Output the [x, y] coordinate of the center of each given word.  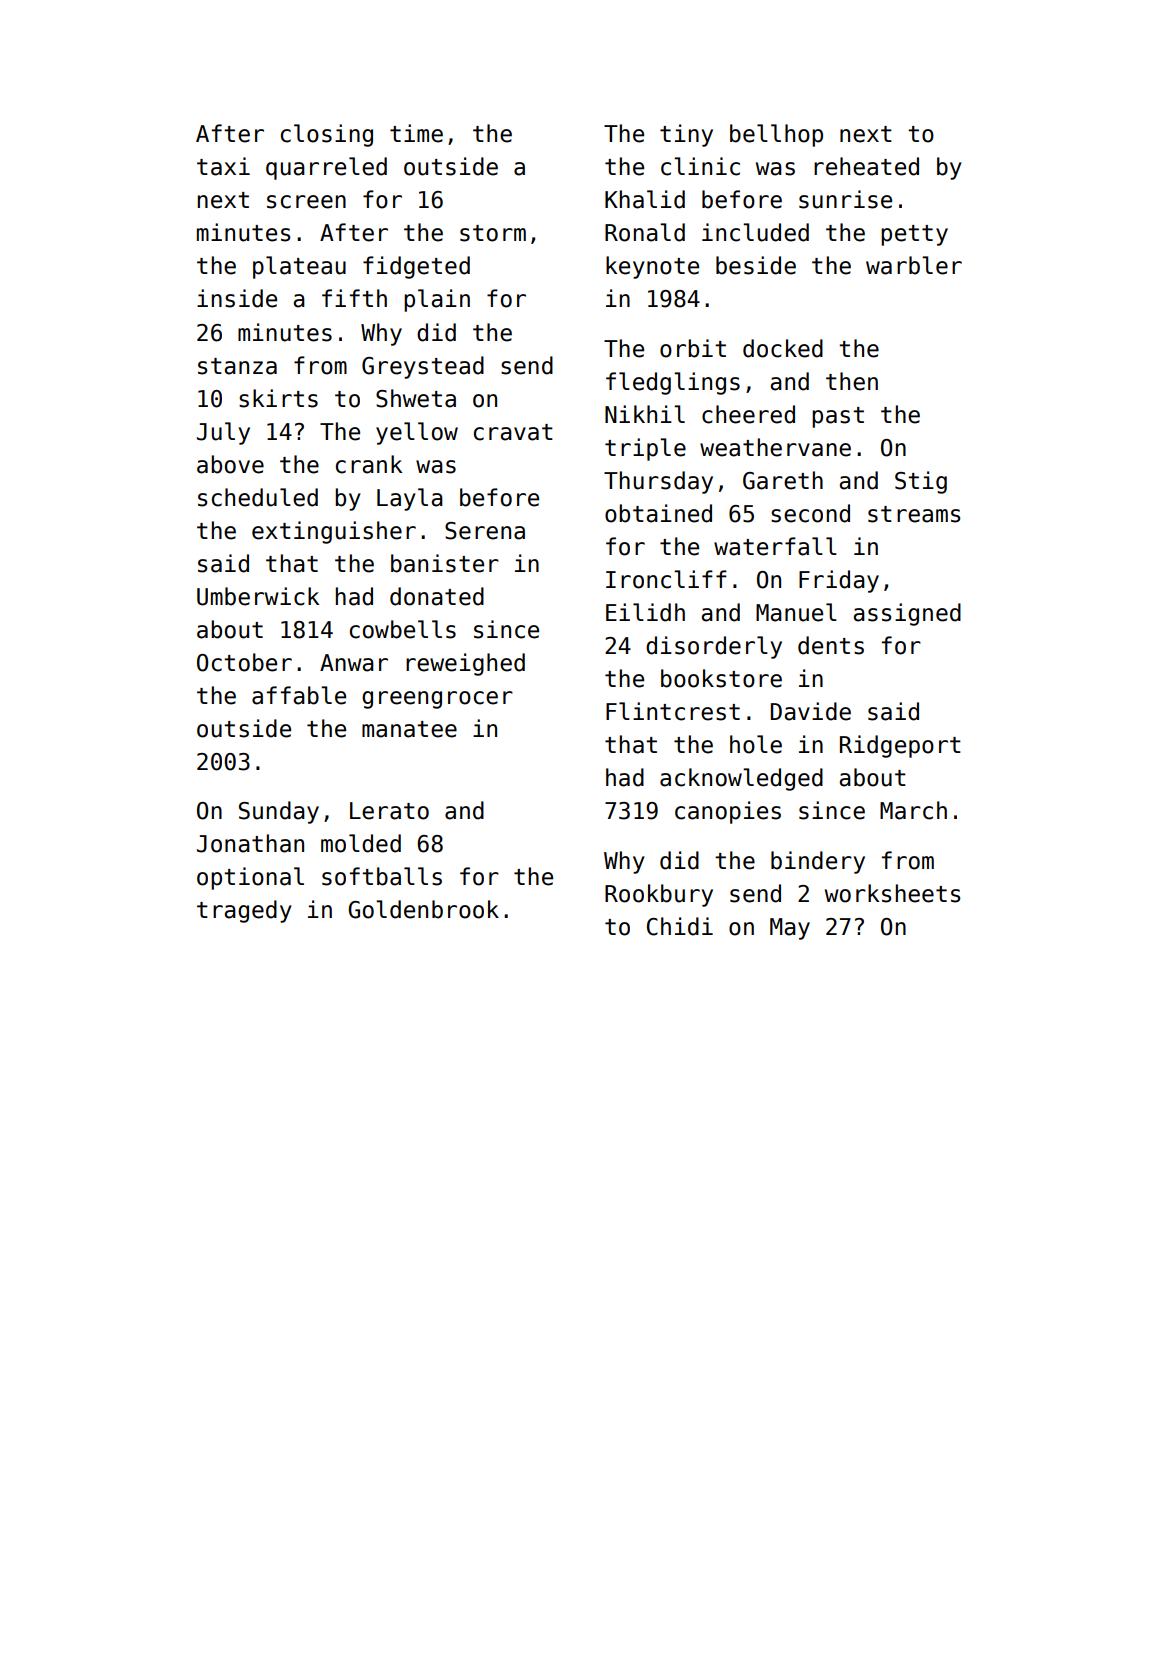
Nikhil [645, 414]
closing [327, 135]
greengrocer [437, 700]
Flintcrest [673, 711]
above [230, 464]
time [416, 133]
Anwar [354, 663]
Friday [839, 581]
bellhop [776, 135]
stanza [237, 366]
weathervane [775, 447]
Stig [921, 482]
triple [645, 449]
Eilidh [645, 612]
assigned [907, 614]
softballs [382, 876]
